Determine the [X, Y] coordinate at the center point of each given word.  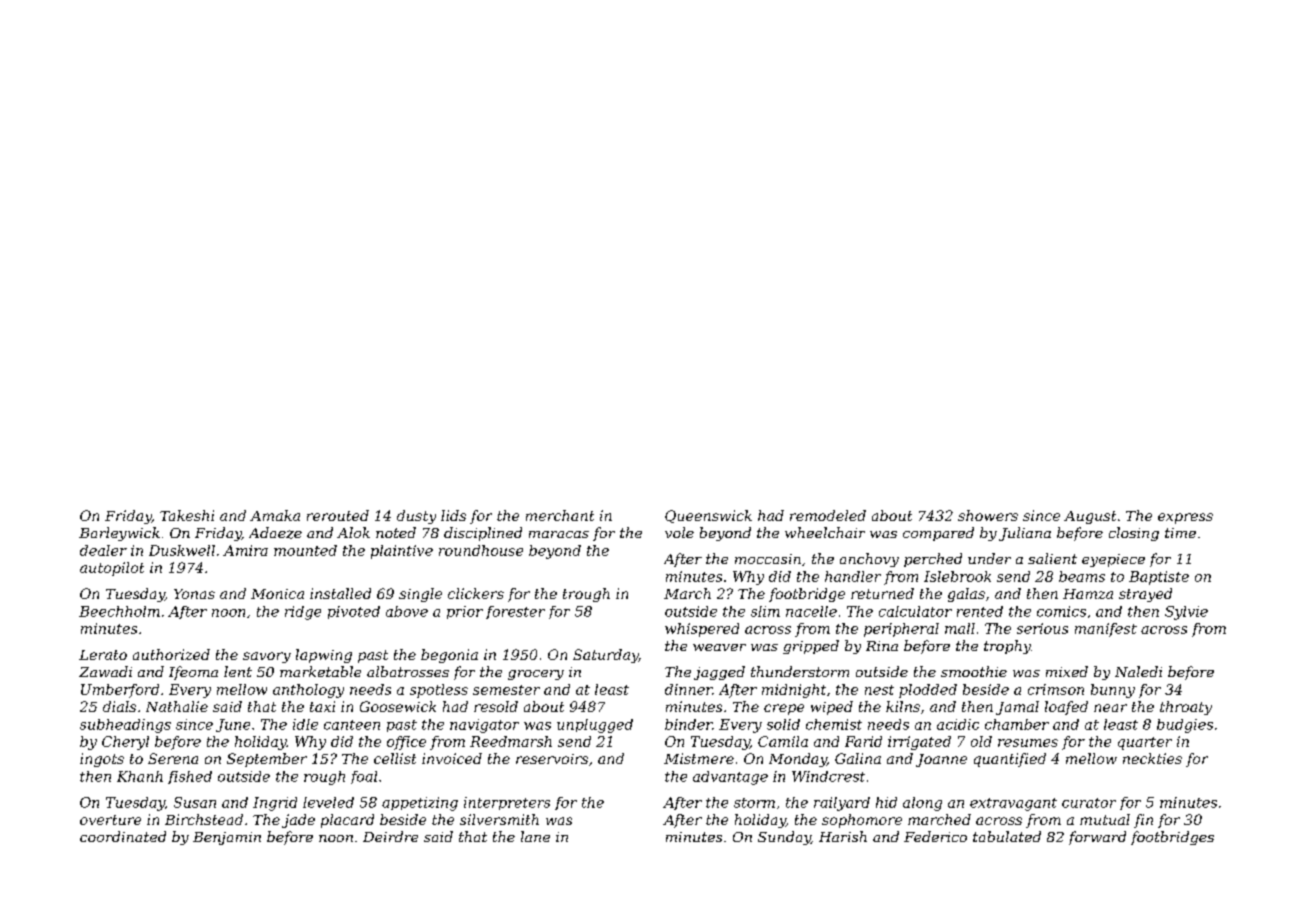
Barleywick [119, 534]
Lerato [103, 655]
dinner [688, 689]
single [420, 595]
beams [1082, 576]
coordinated [123, 836]
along [922, 804]
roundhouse [481, 550]
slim [765, 611]
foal [364, 777]
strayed [1145, 595]
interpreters [507, 803]
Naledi [1138, 671]
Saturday [605, 656]
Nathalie [177, 706]
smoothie [974, 671]
